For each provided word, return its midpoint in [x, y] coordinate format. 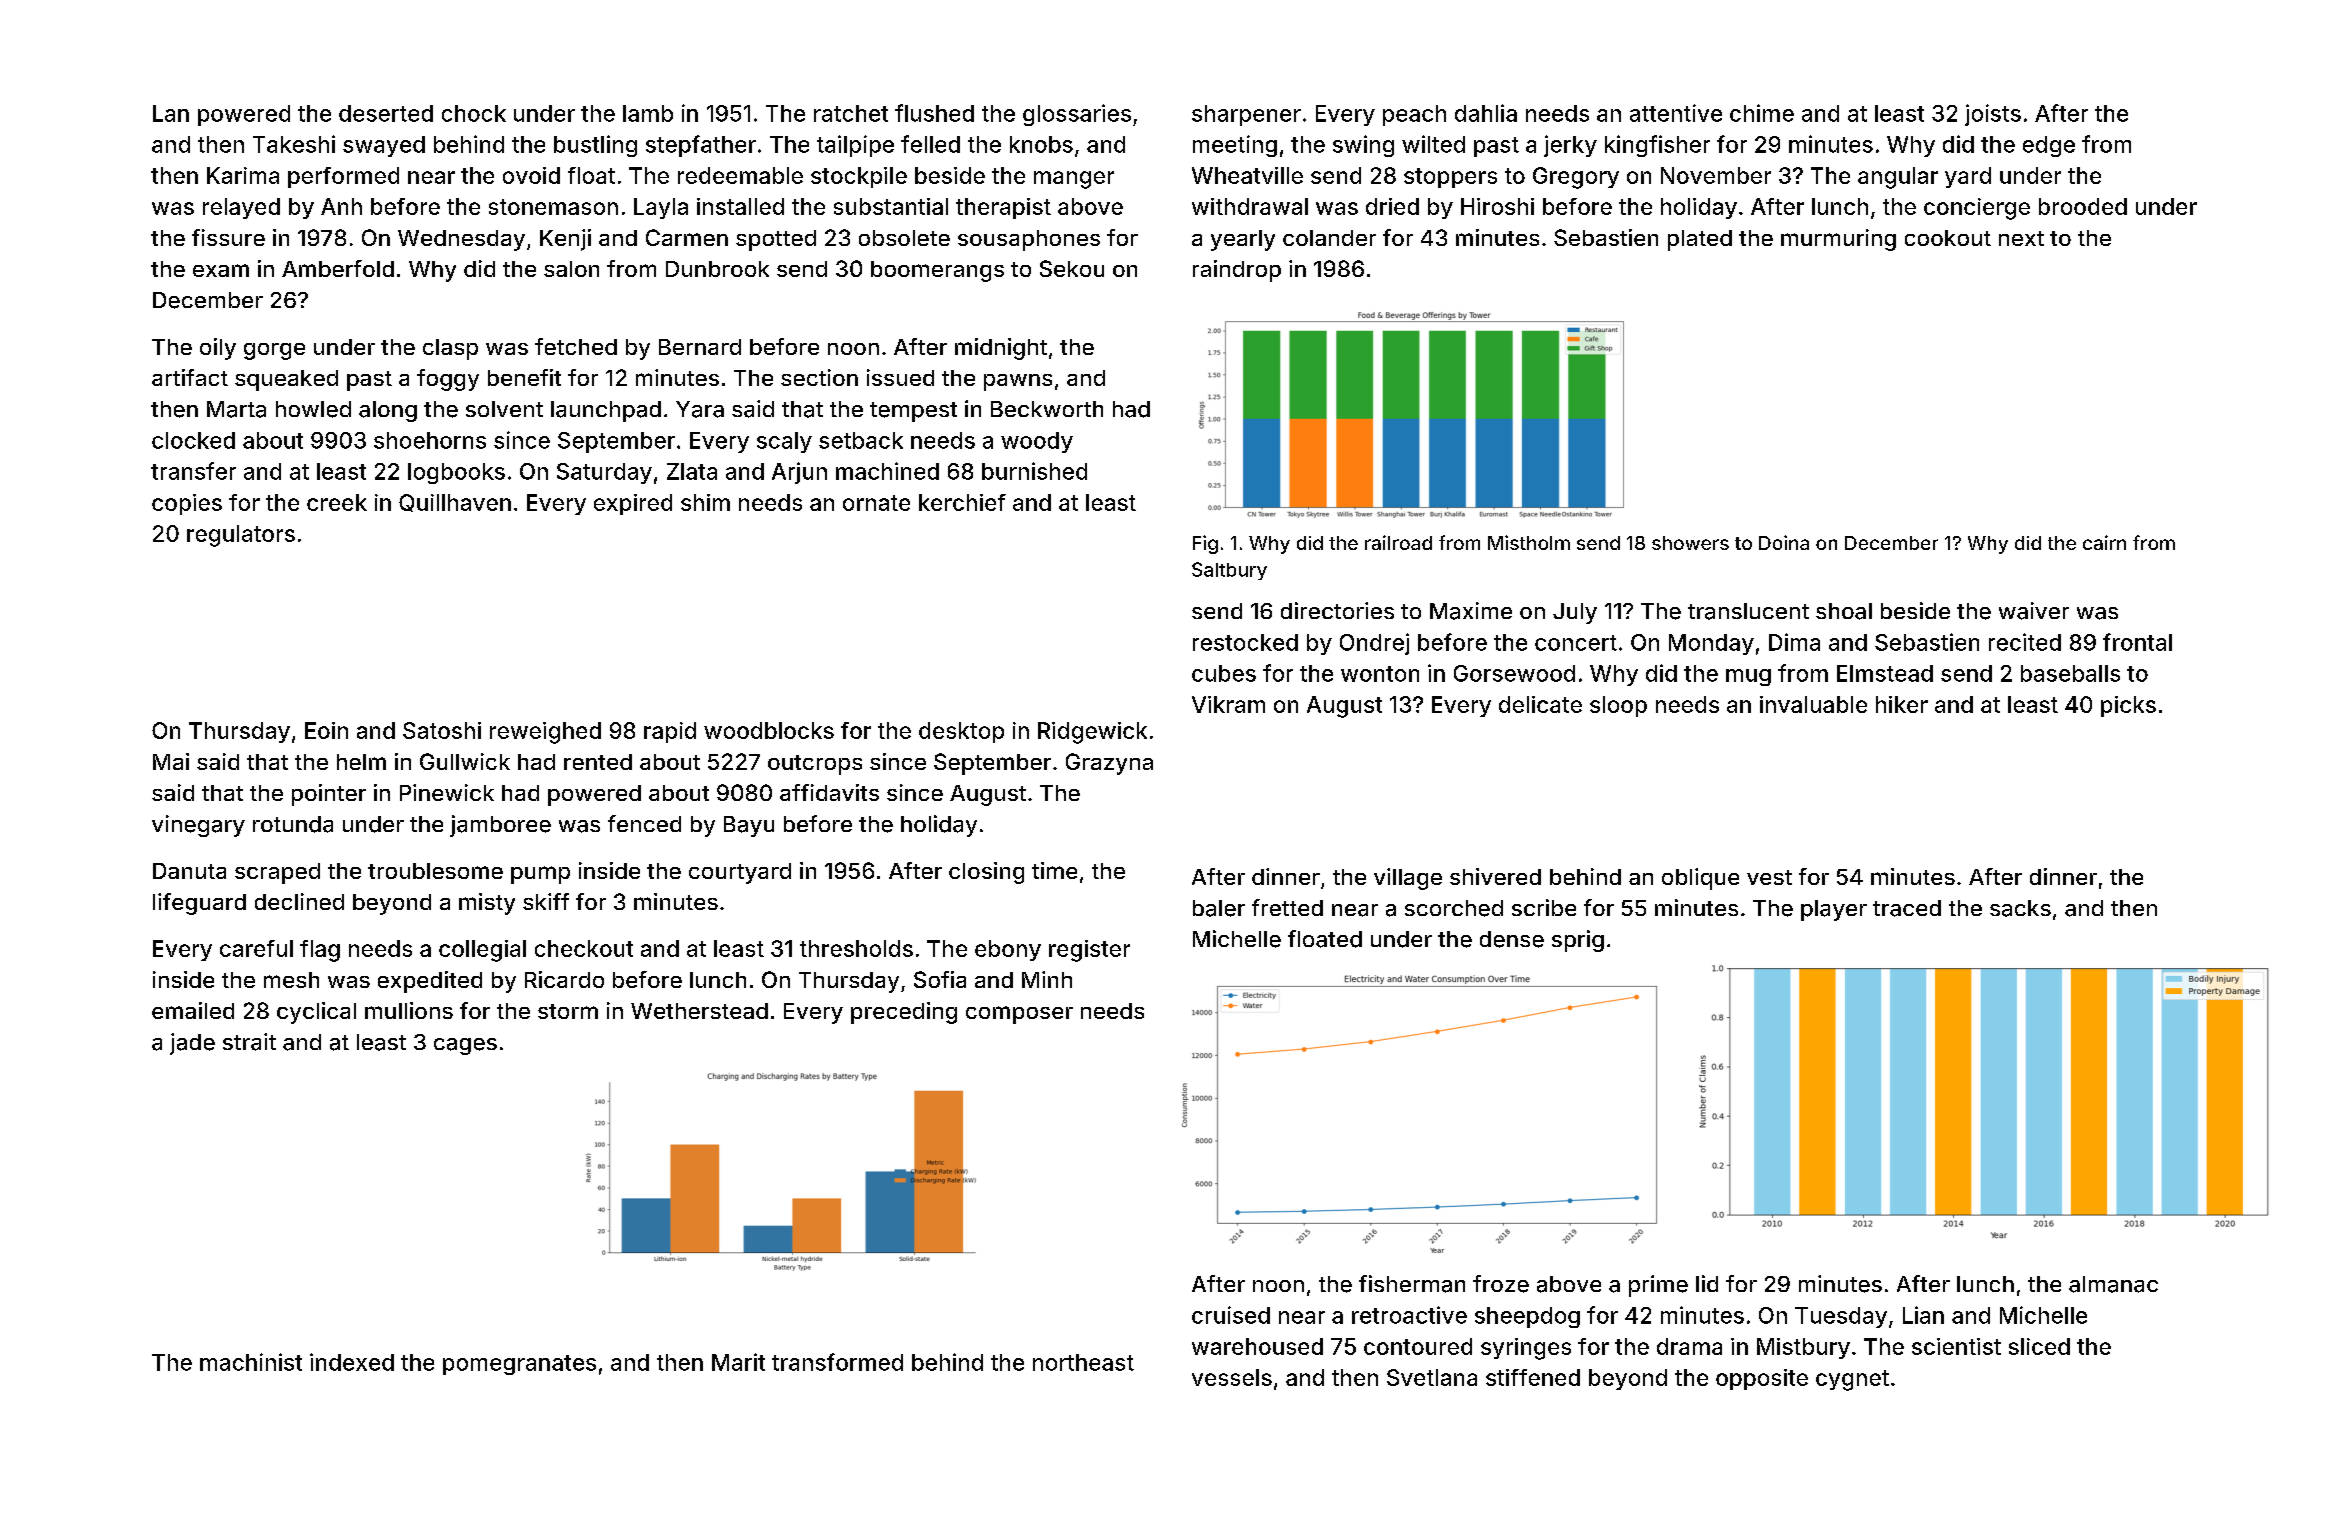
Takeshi [294, 144]
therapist [1003, 208]
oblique [1700, 879]
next [2021, 238]
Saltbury [1229, 571]
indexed [352, 1362]
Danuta [189, 871]
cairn [2104, 542]
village [1408, 879]
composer [1019, 1015]
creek [337, 502]
